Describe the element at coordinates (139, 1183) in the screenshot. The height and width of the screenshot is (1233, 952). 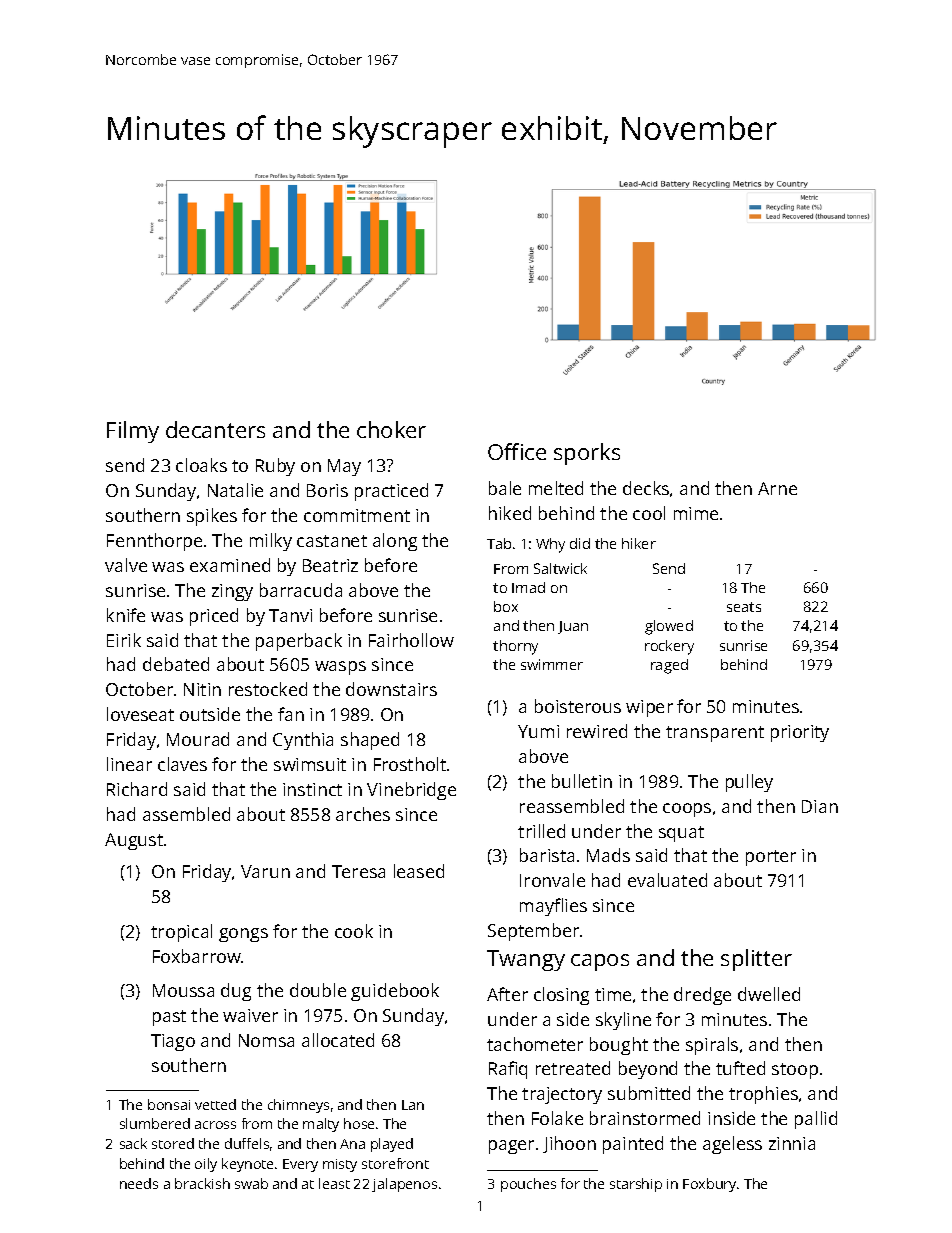
I see `needs` at that location.
